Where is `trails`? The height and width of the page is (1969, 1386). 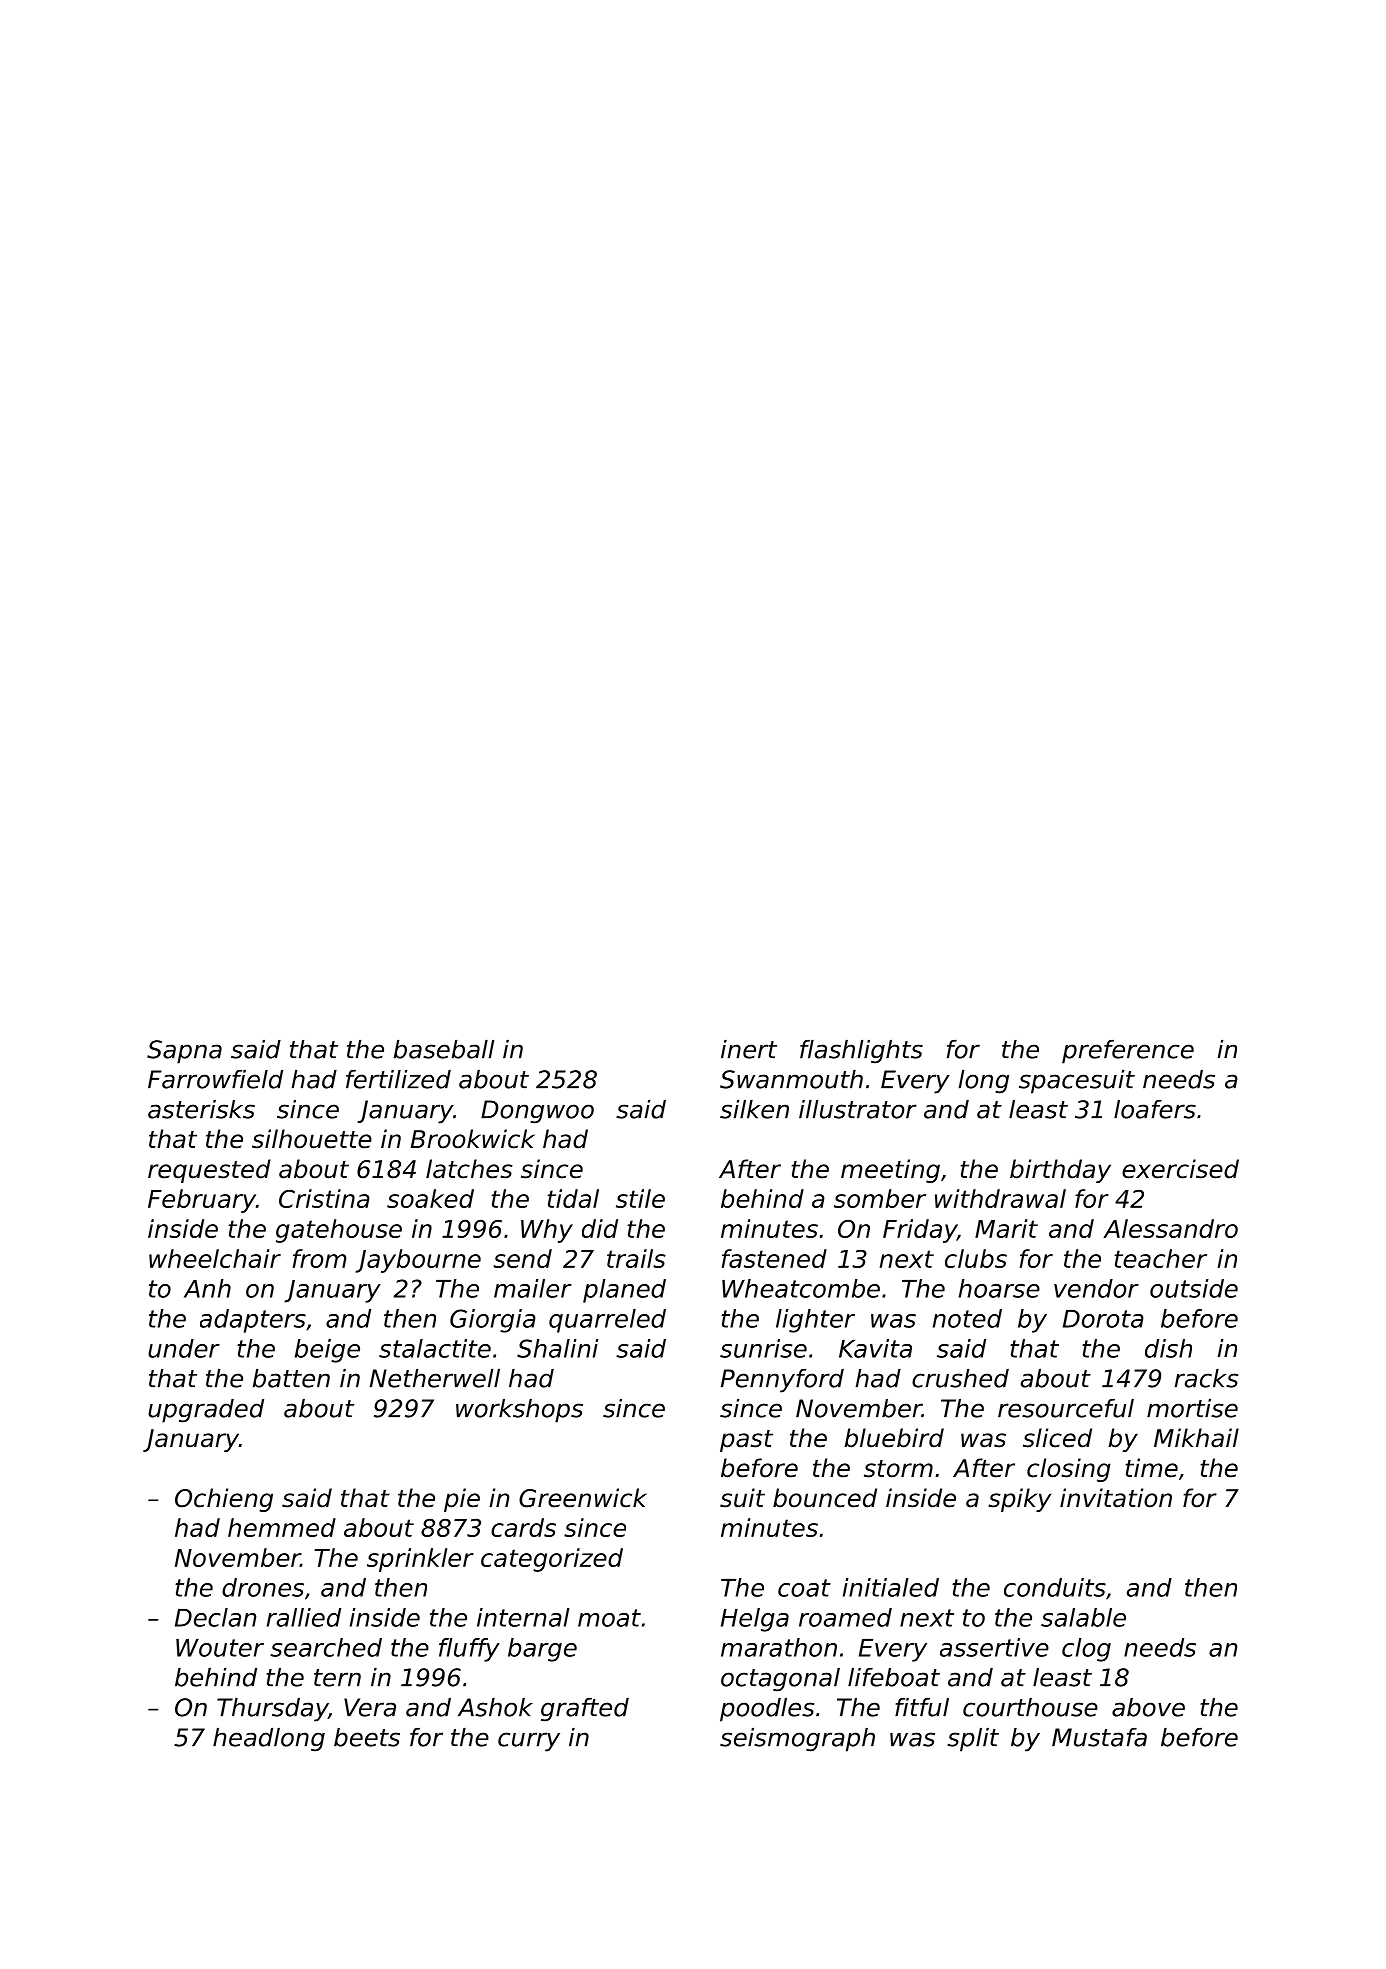 trails is located at coordinates (636, 1258).
